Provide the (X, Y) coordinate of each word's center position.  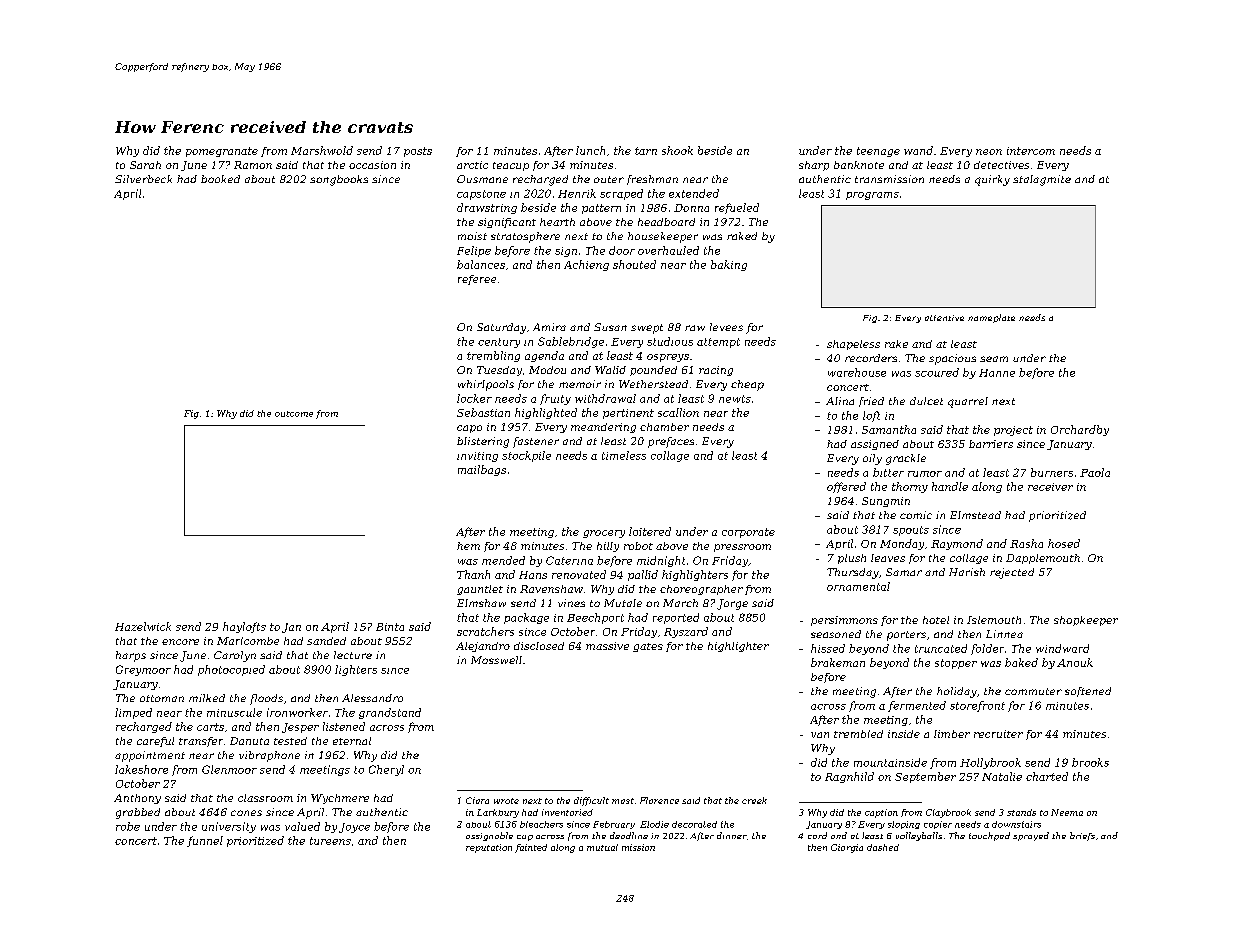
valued (302, 826)
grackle (906, 459)
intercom (1031, 151)
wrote (506, 801)
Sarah (145, 165)
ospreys (668, 358)
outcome (294, 414)
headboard (666, 222)
